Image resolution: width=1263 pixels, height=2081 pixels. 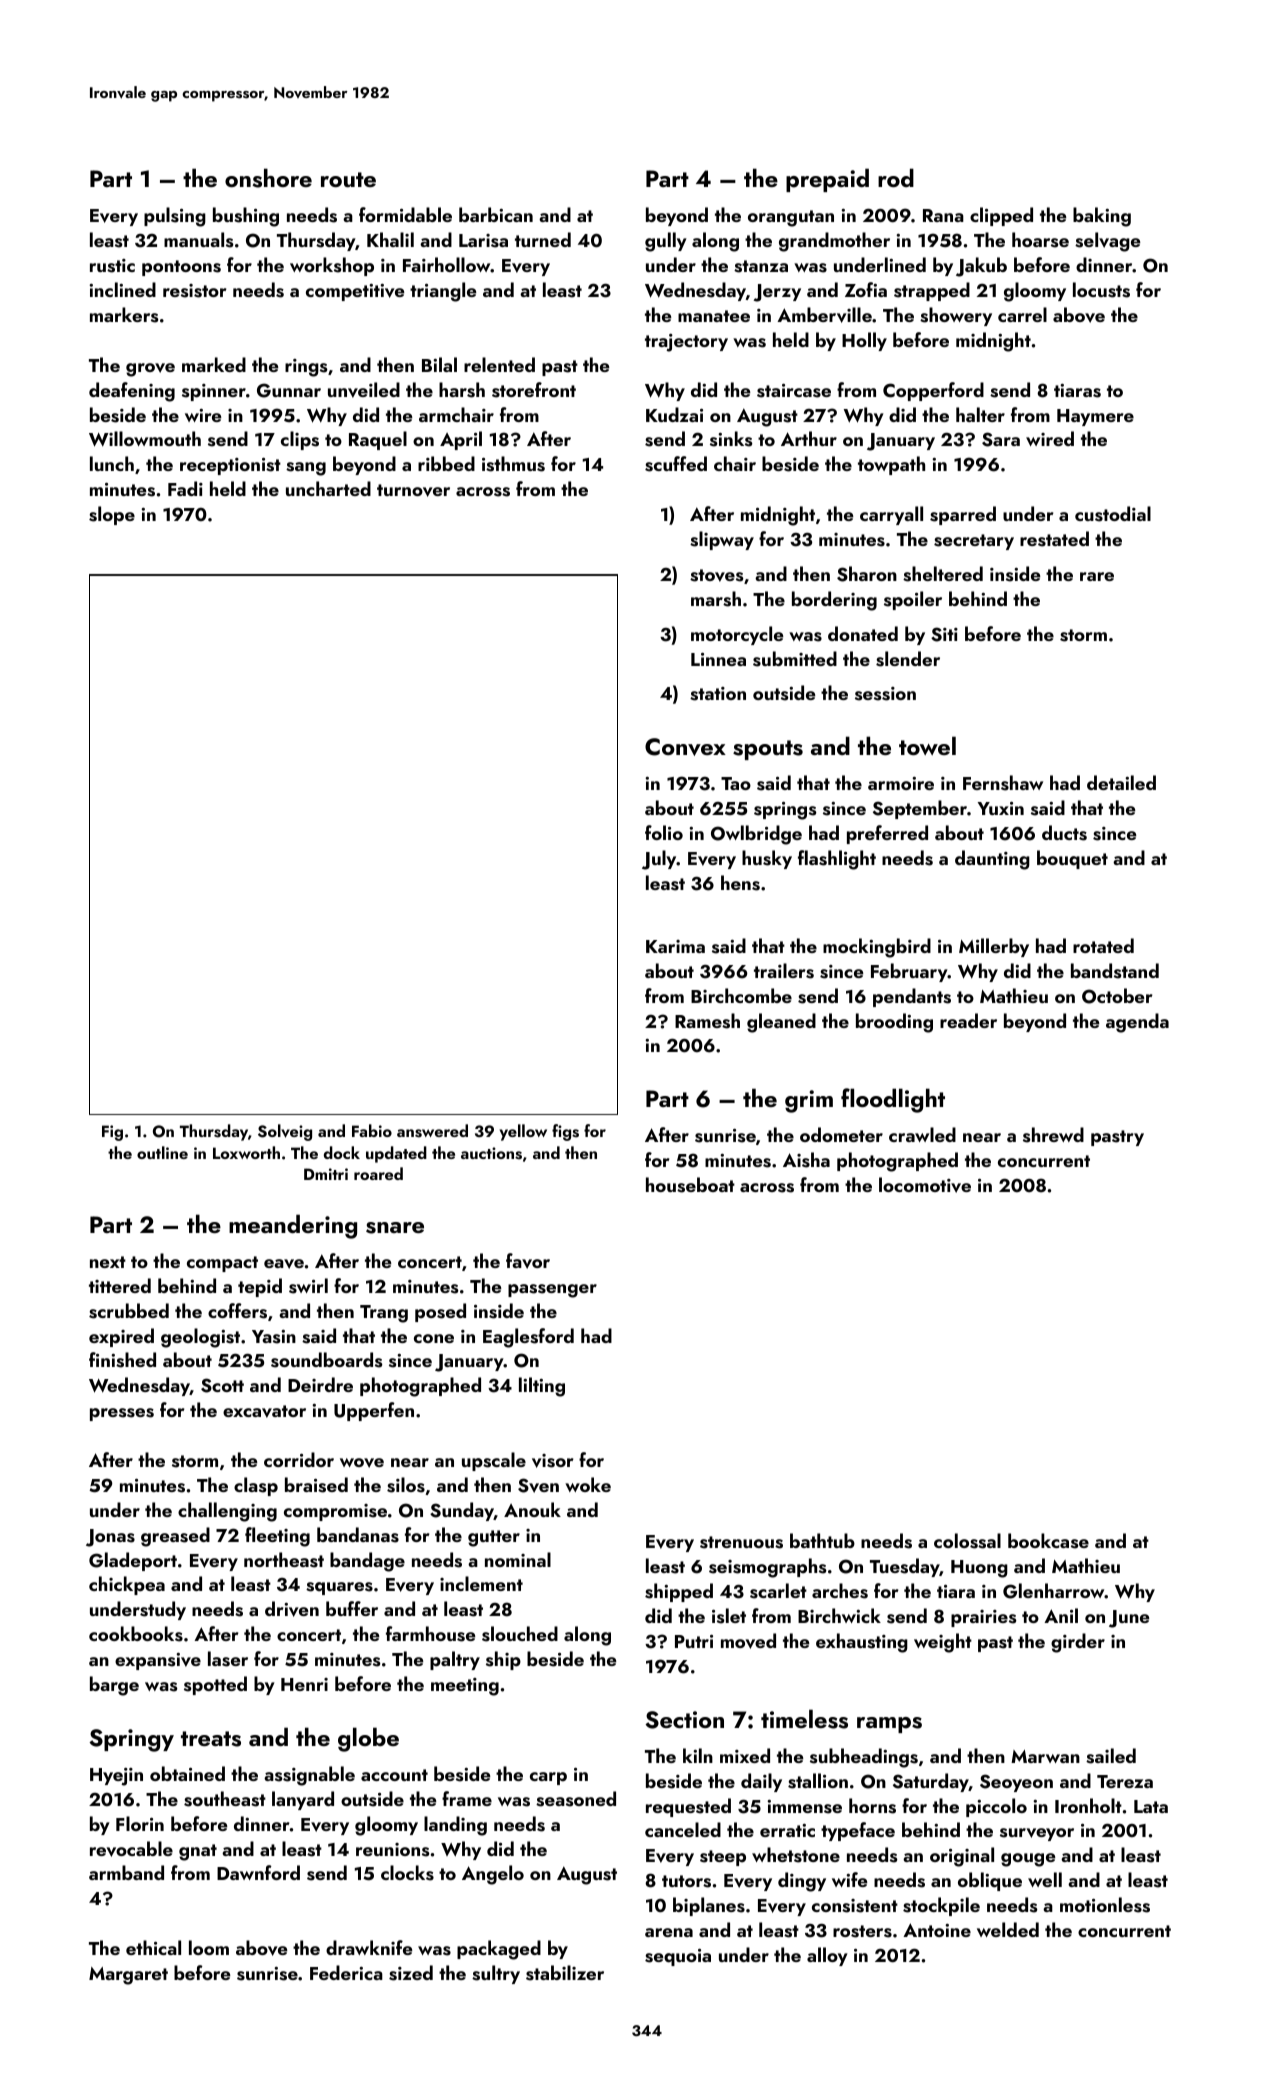 I want to click on Dawnford, so click(x=258, y=1872).
